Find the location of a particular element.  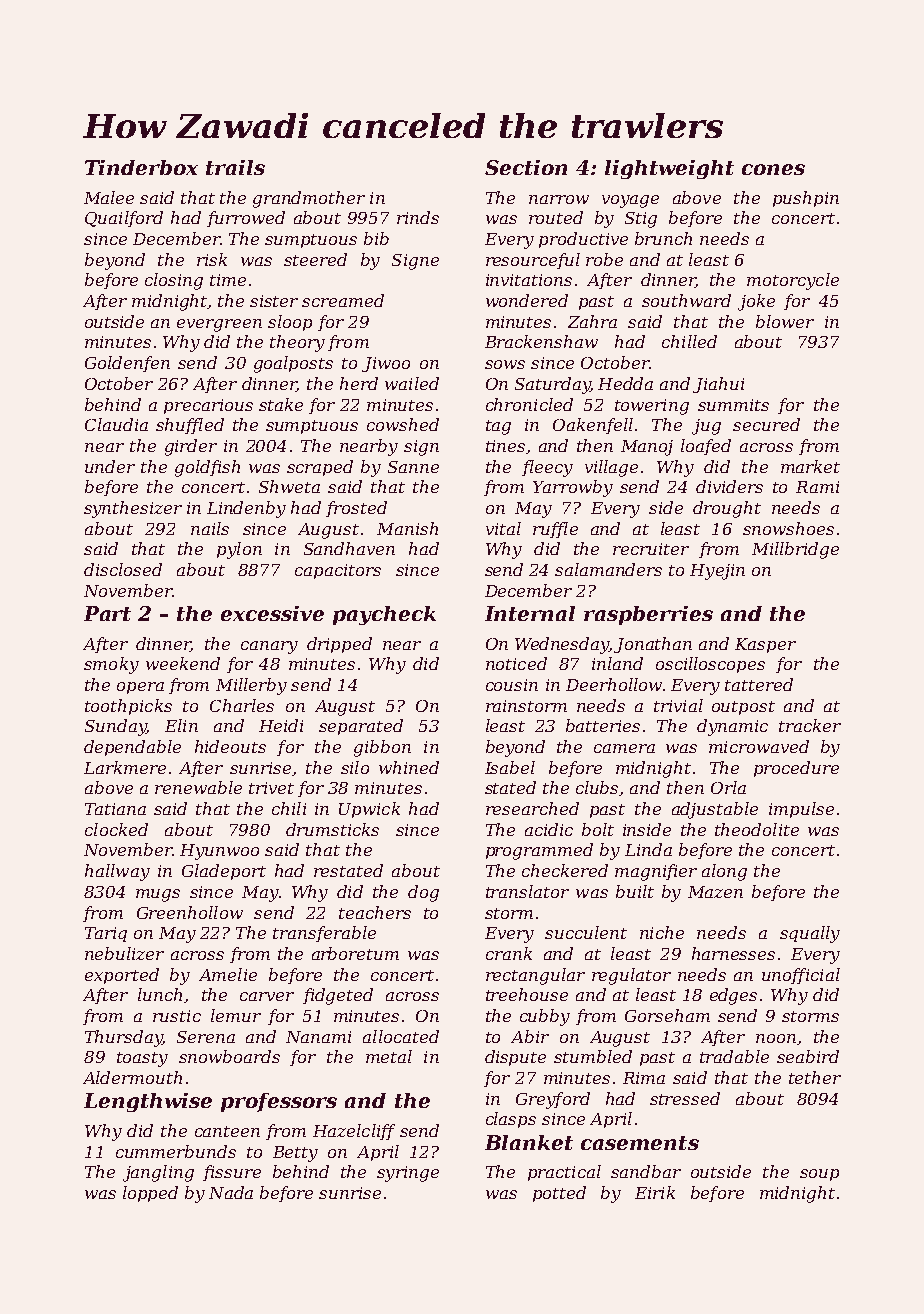

lunch is located at coordinates (160, 994).
